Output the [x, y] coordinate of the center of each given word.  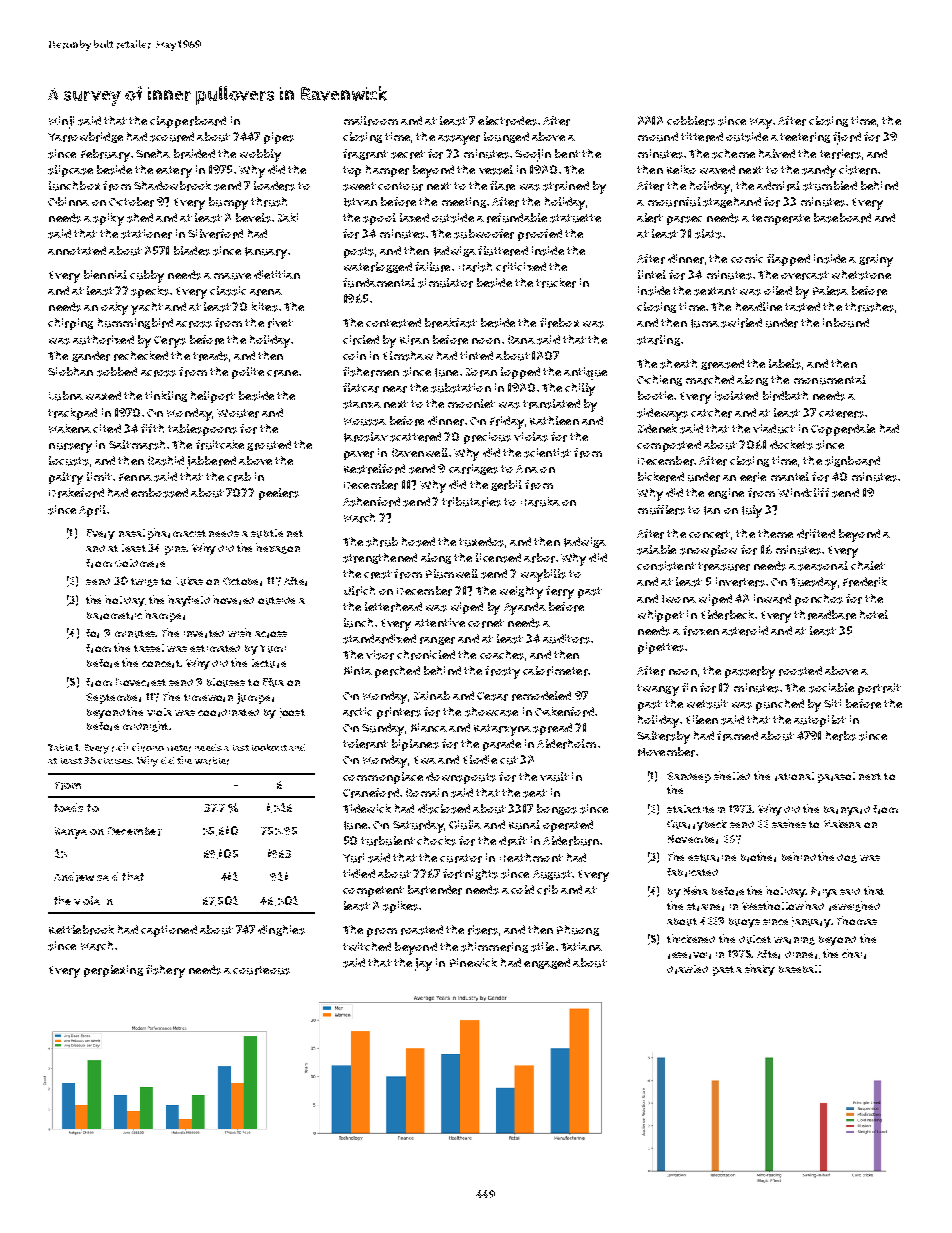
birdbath [785, 396]
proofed [540, 235]
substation [461, 388]
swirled [741, 323]
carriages [473, 469]
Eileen [702, 719]
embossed [159, 493]
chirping [70, 324]
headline [759, 306]
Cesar [492, 696]
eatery [174, 172]
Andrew [74, 877]
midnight [145, 726]
